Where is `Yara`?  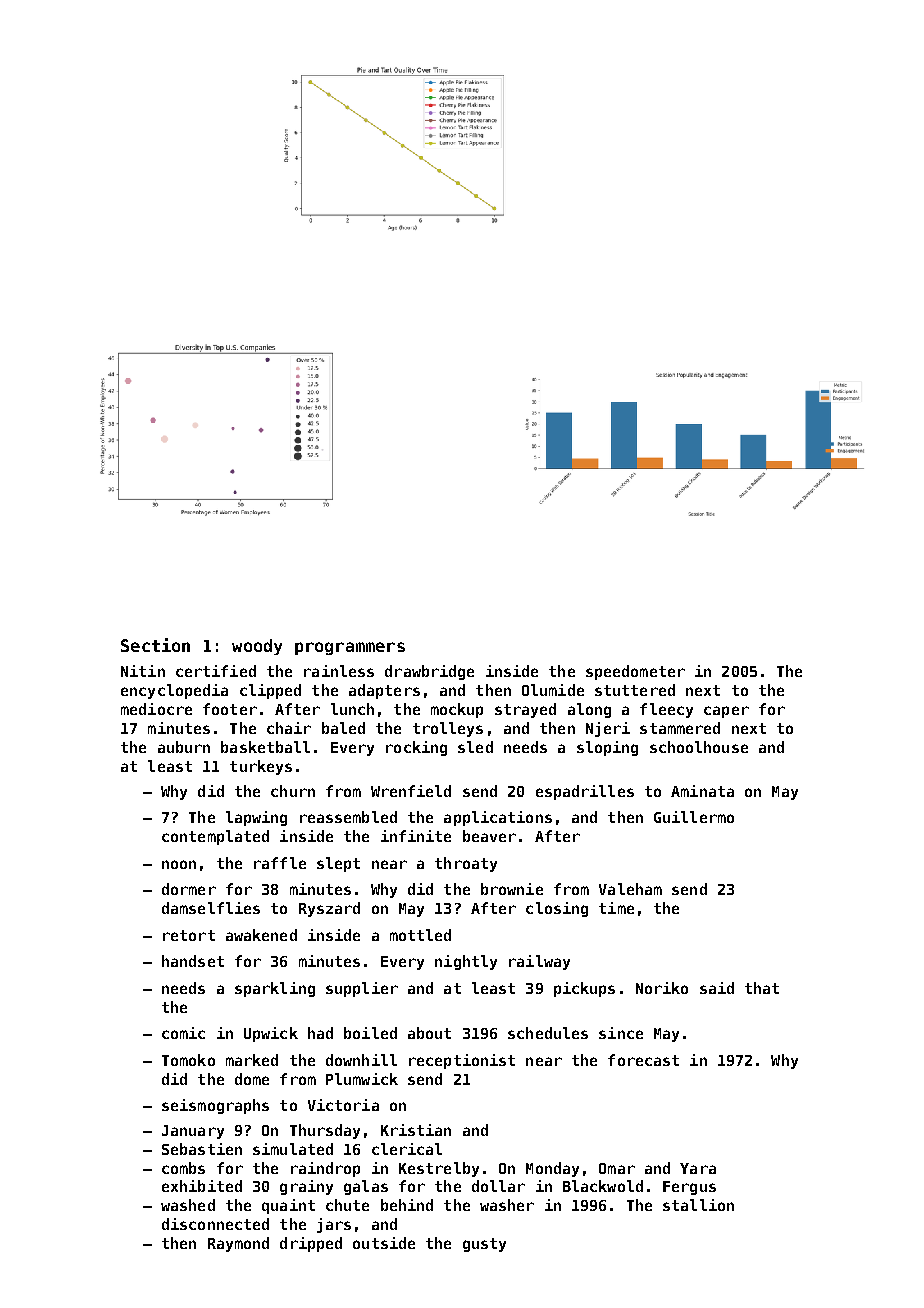
Yara is located at coordinates (698, 1168).
